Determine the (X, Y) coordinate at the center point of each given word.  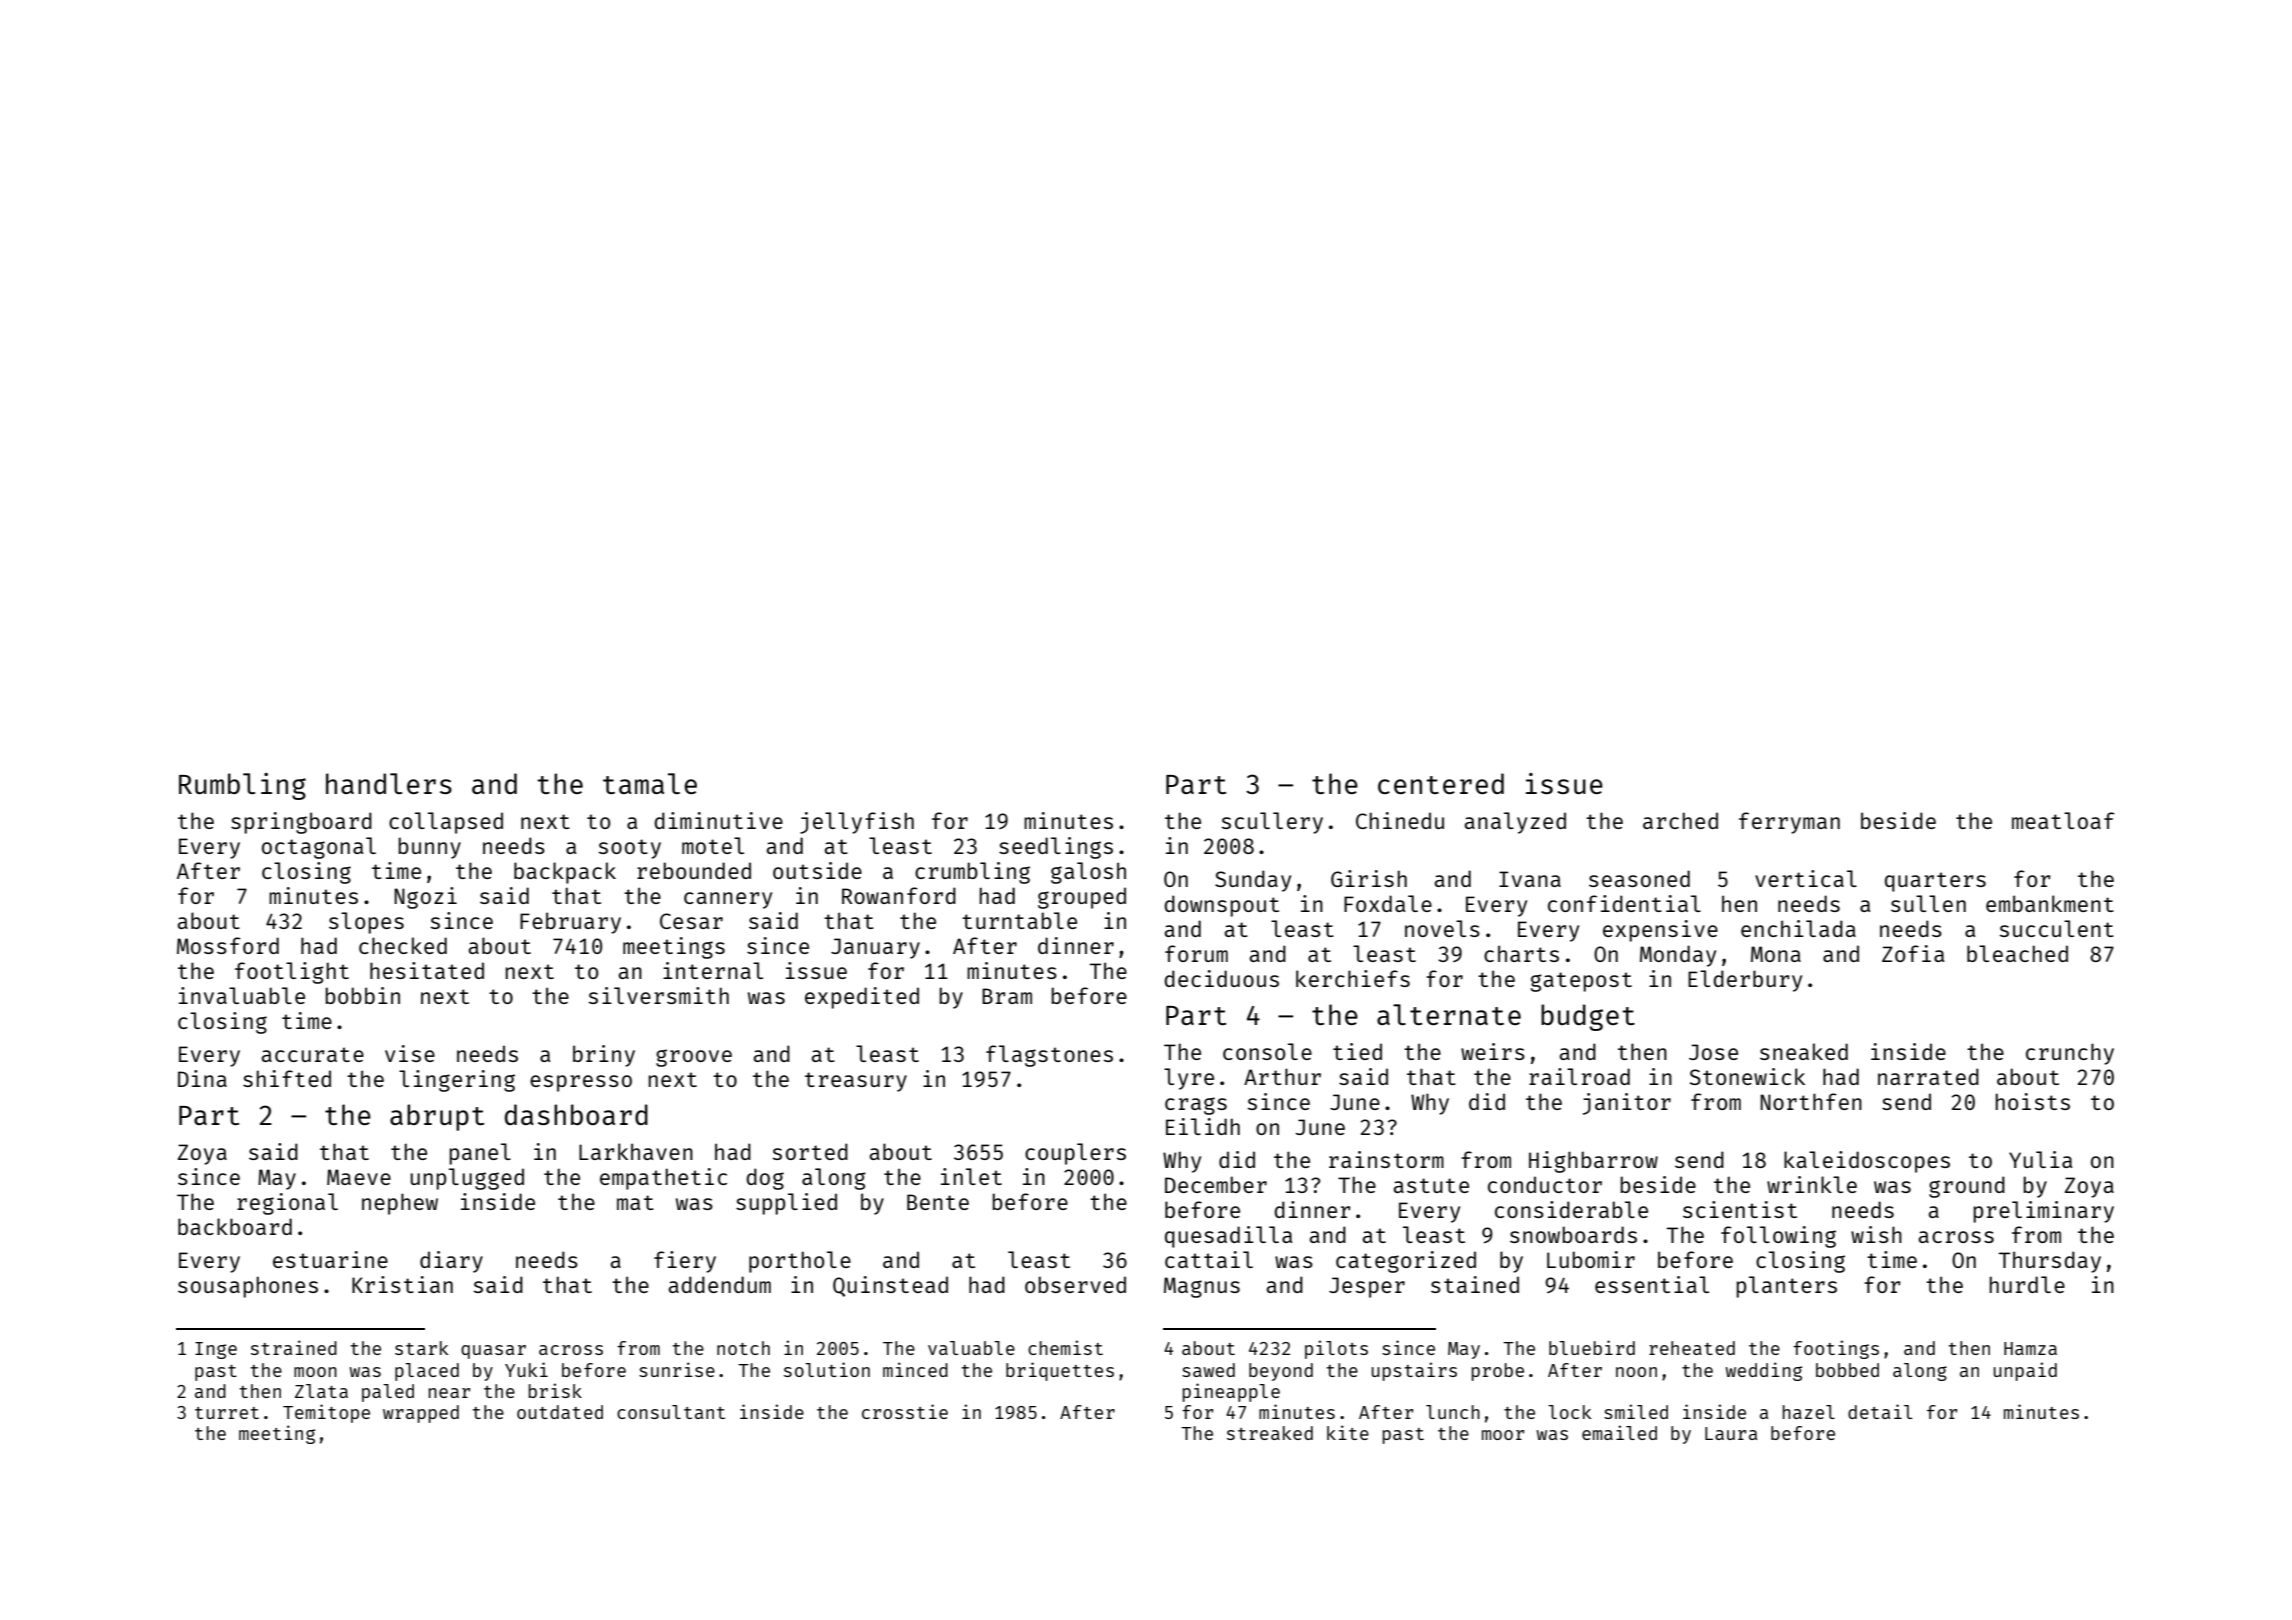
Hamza (2030, 1348)
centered (1441, 783)
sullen (1928, 903)
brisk (555, 1390)
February (570, 923)
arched (1680, 820)
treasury (856, 1082)
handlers (389, 783)
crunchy (2070, 1054)
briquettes (1060, 1371)
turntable (1019, 920)
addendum (719, 1284)
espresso (581, 1083)
